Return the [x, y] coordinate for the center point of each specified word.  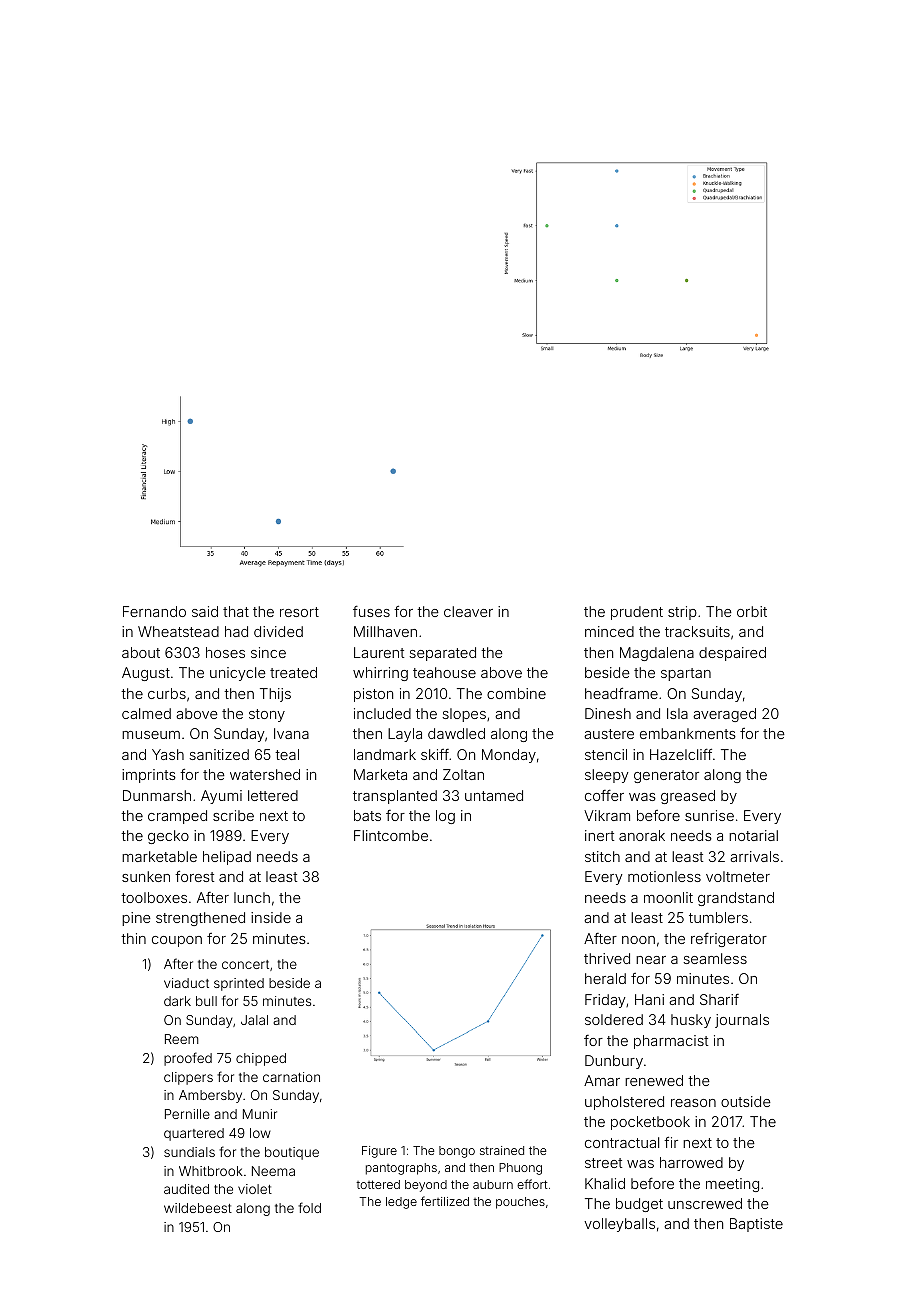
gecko [168, 837]
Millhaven [385, 631]
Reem [181, 1039]
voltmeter [738, 876]
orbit [752, 611]
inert [599, 835]
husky [691, 1021]
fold [309, 1207]
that [236, 611]
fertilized [445, 1201]
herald [605, 978]
